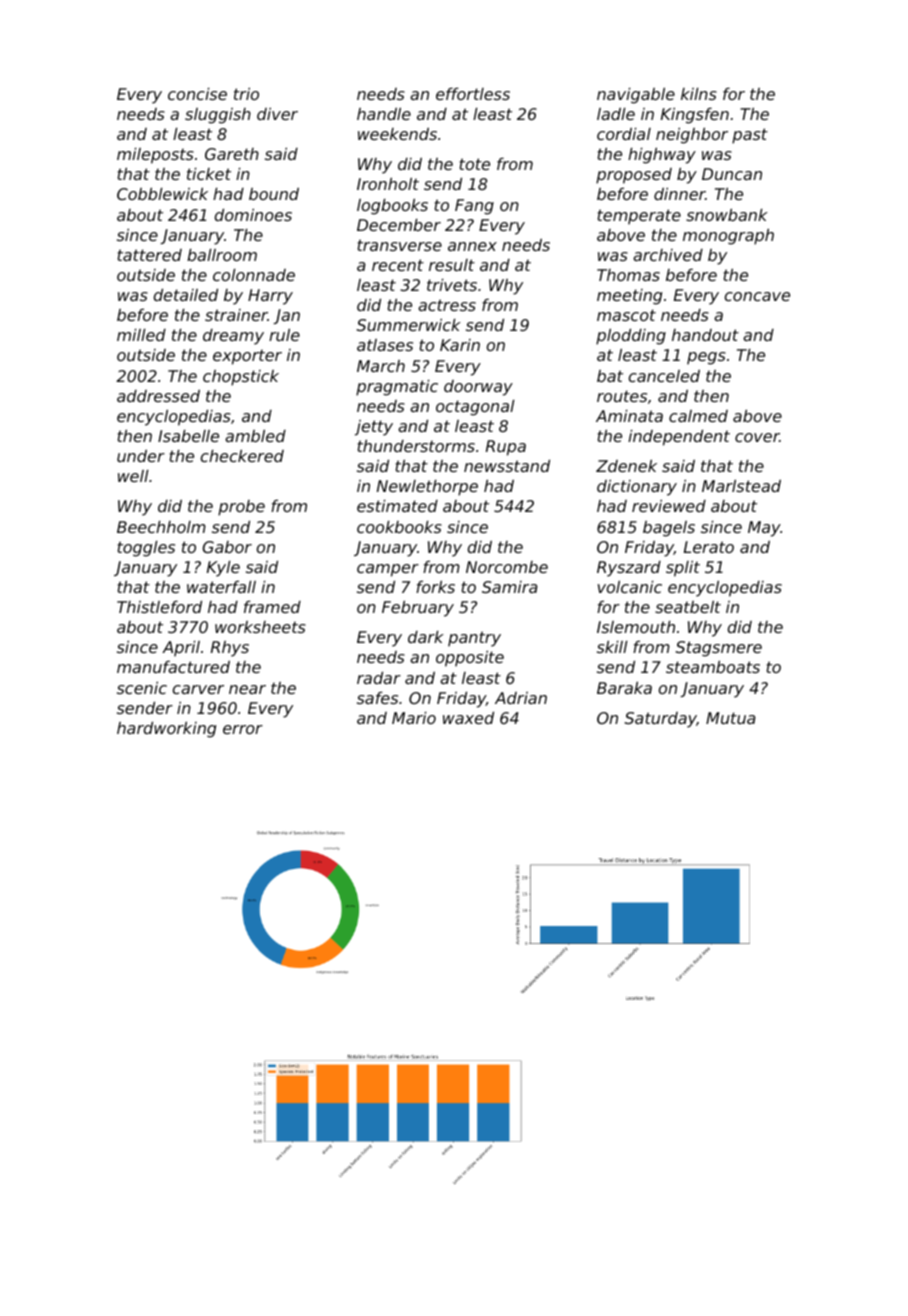 The image size is (908, 1316). I want to click on bat, so click(610, 376).
